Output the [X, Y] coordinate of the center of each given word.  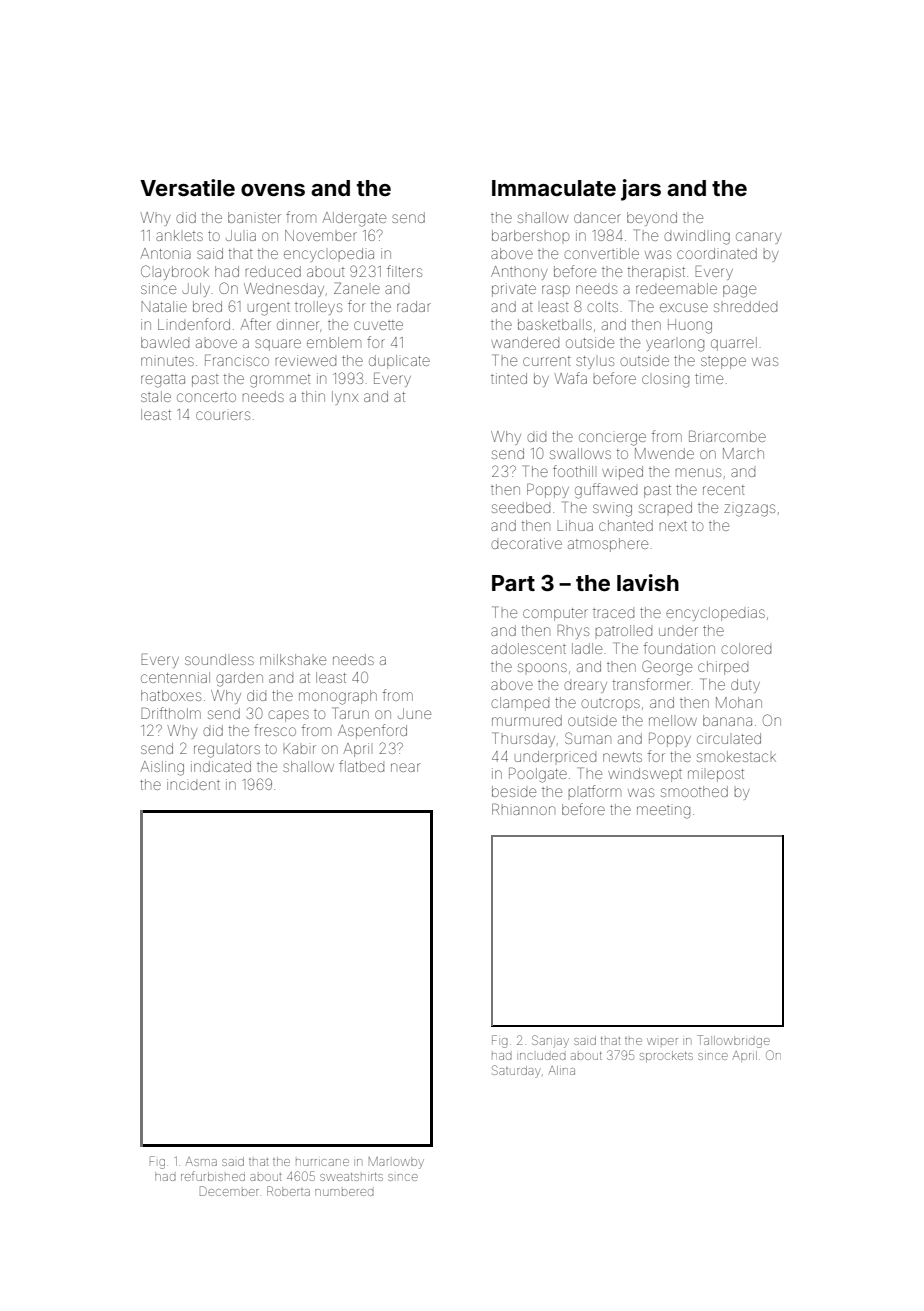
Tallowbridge [733, 1041]
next [673, 526]
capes [288, 716]
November [321, 235]
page [739, 291]
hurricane [322, 1162]
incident [193, 784]
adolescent [528, 648]
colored [746, 648]
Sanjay [550, 1041]
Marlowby [396, 1163]
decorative [526, 543]
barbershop [530, 235]
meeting [663, 812]
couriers [223, 415]
